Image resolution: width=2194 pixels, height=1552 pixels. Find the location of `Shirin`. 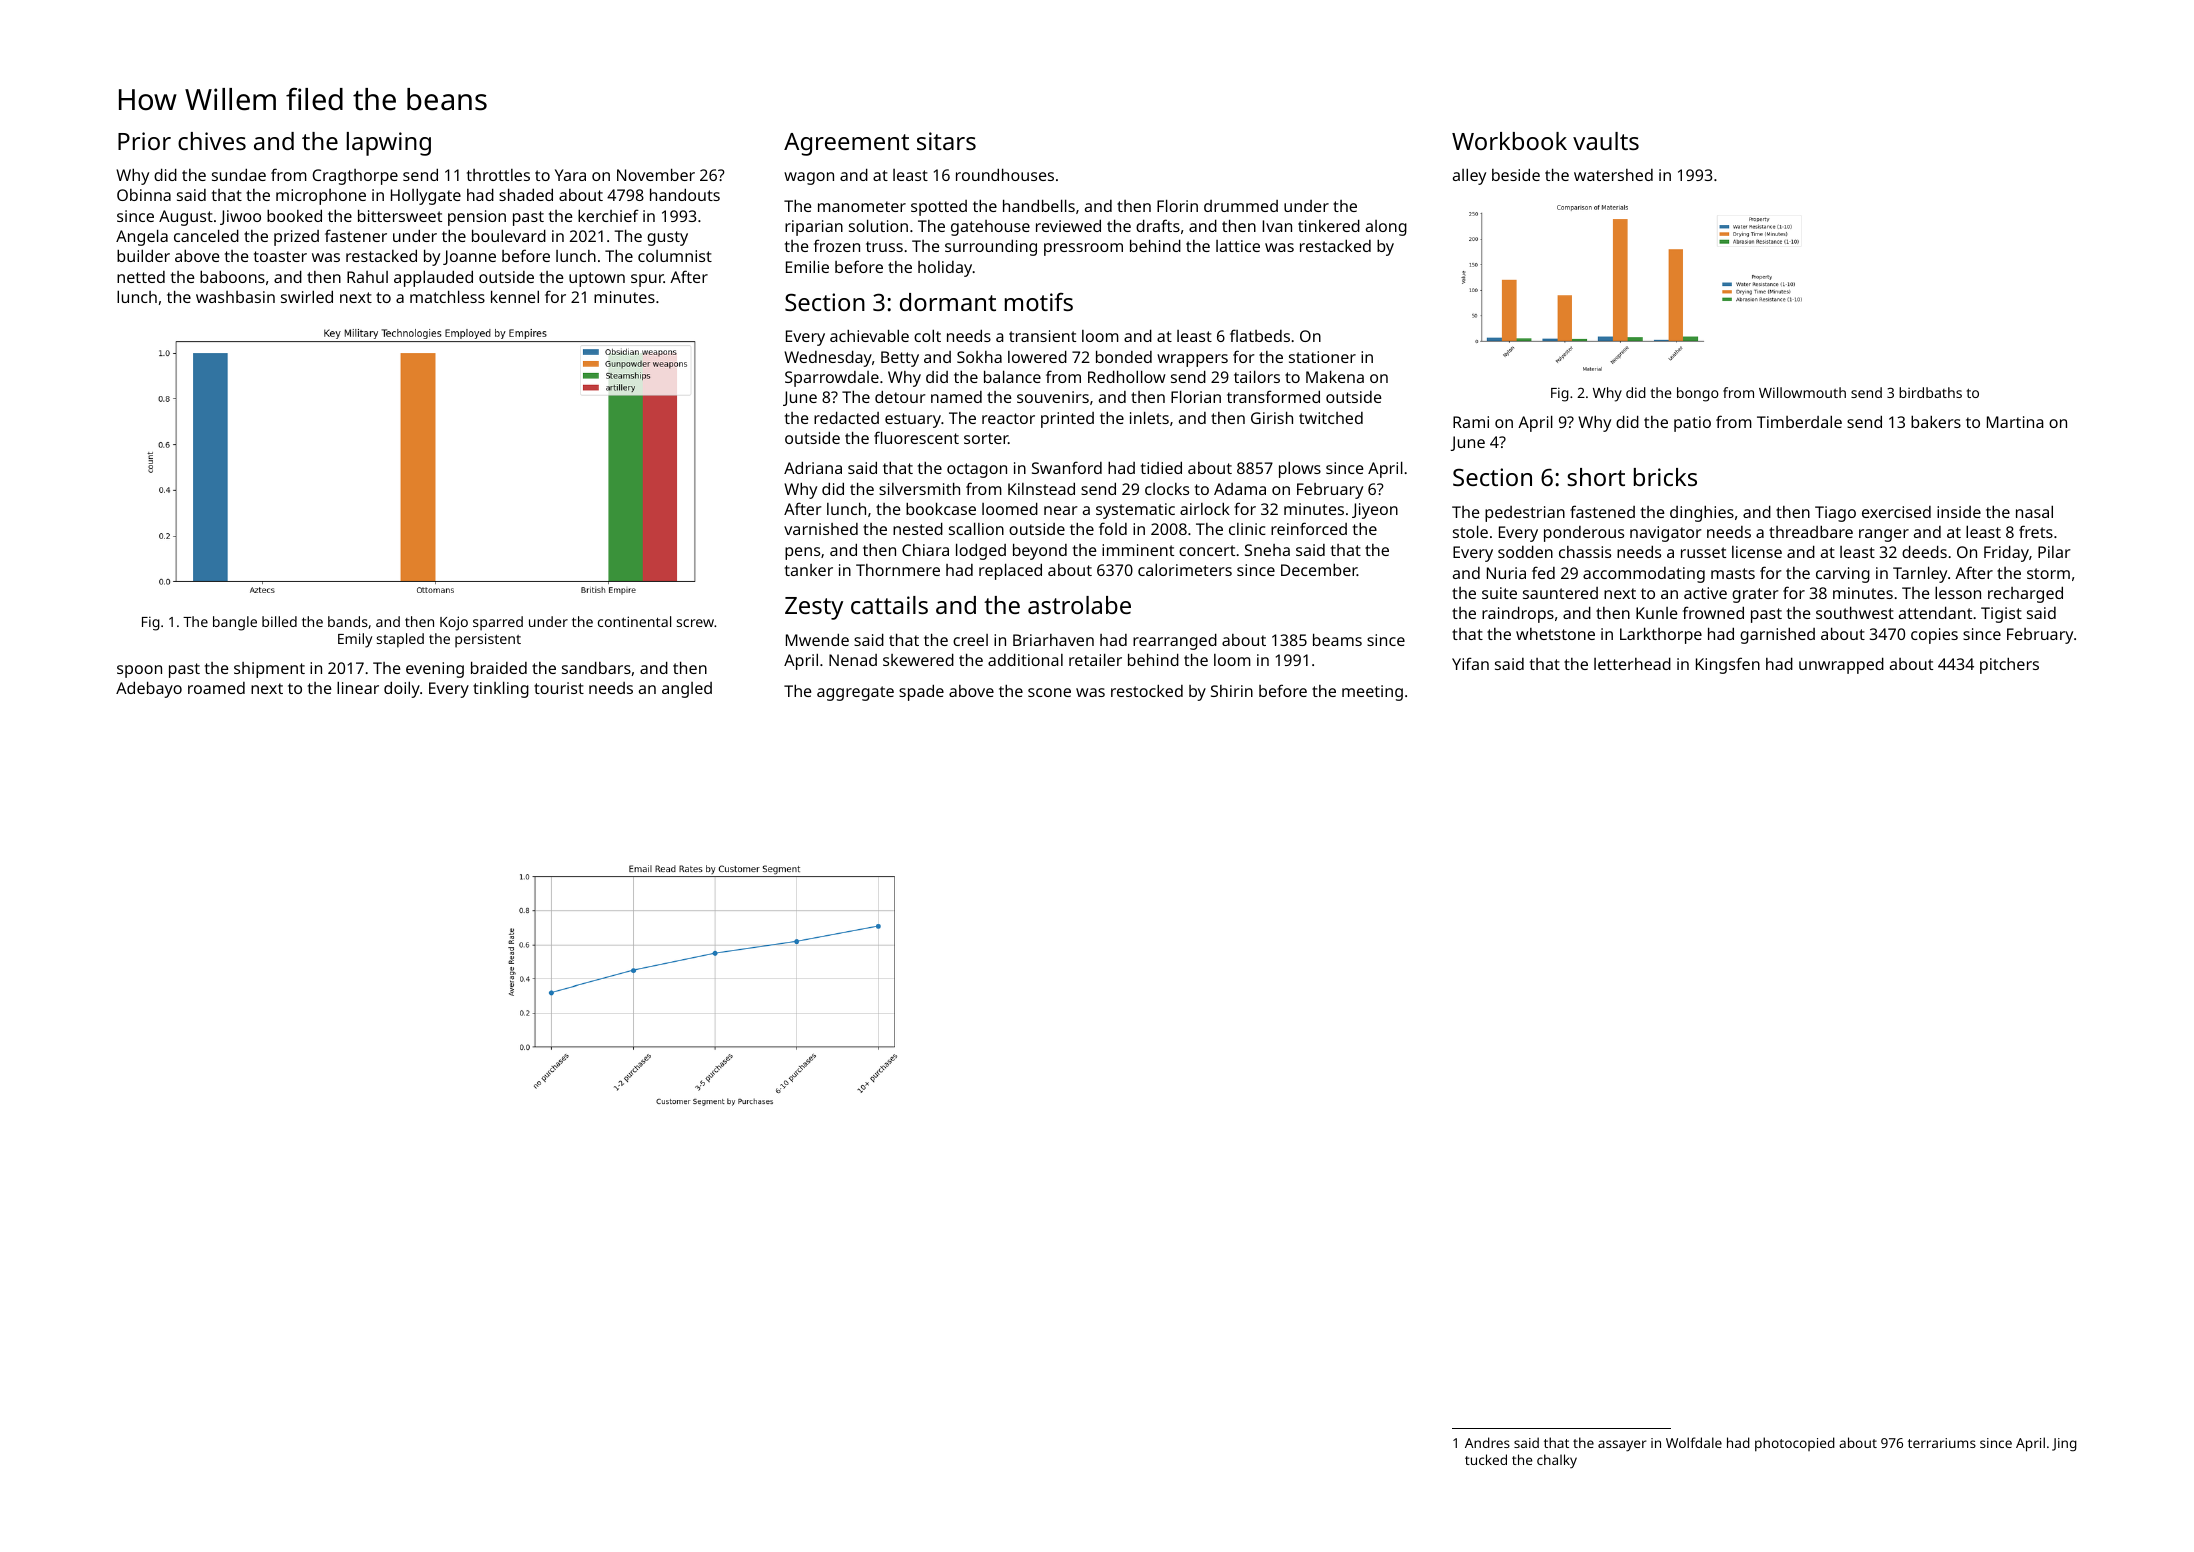

Shirin is located at coordinates (1232, 691).
